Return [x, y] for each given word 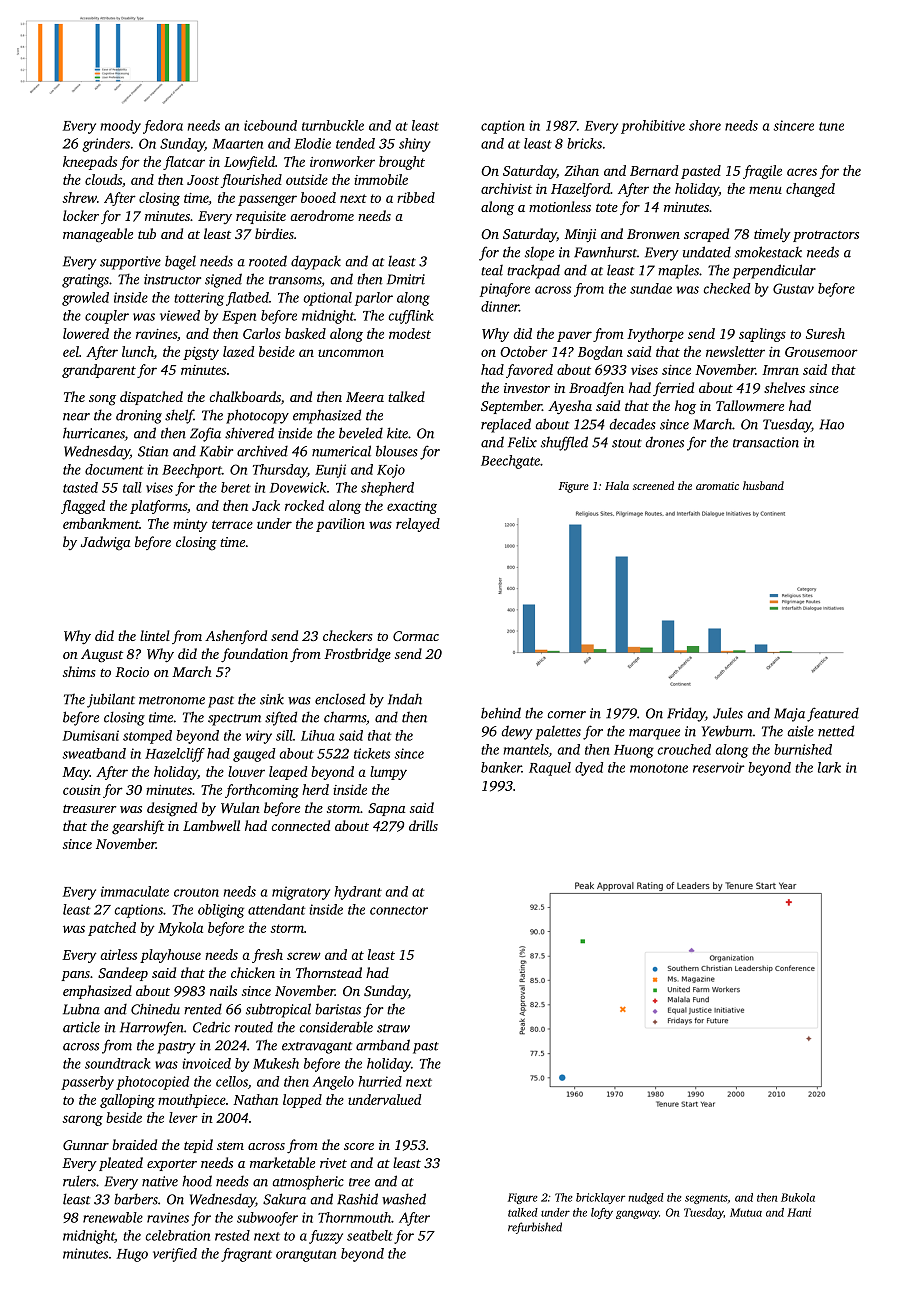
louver [246, 771]
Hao [831, 424]
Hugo [132, 1255]
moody [120, 127]
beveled [361, 433]
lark [829, 767]
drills [423, 825]
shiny [415, 145]
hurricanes [94, 434]
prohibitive [653, 127]
